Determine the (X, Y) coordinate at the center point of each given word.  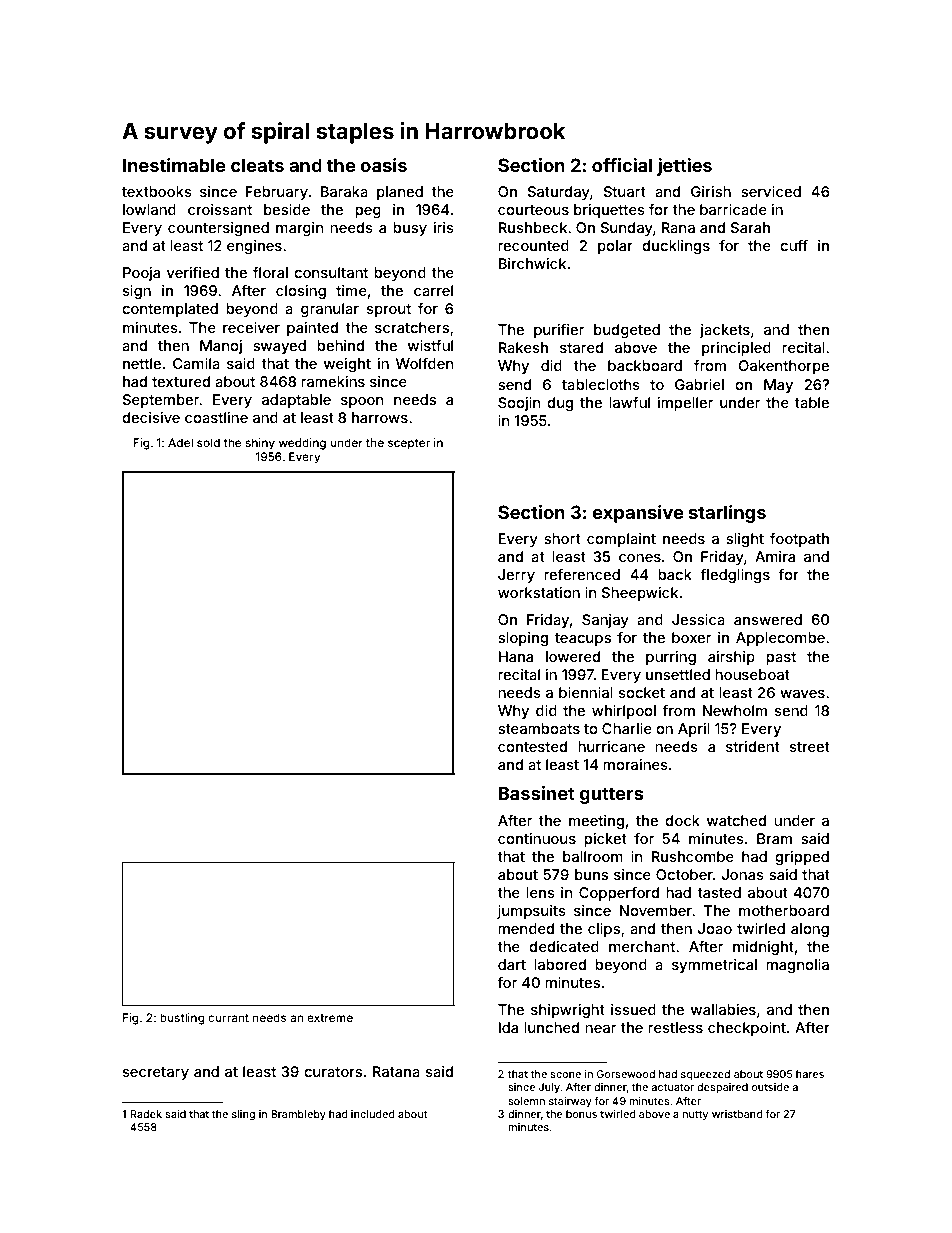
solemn (526, 1101)
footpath (799, 539)
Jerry (516, 576)
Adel (180, 442)
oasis (383, 165)
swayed (279, 347)
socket (642, 692)
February (277, 193)
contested (532, 746)
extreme (330, 1018)
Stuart (625, 191)
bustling (182, 1019)
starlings (727, 514)
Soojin (519, 404)
